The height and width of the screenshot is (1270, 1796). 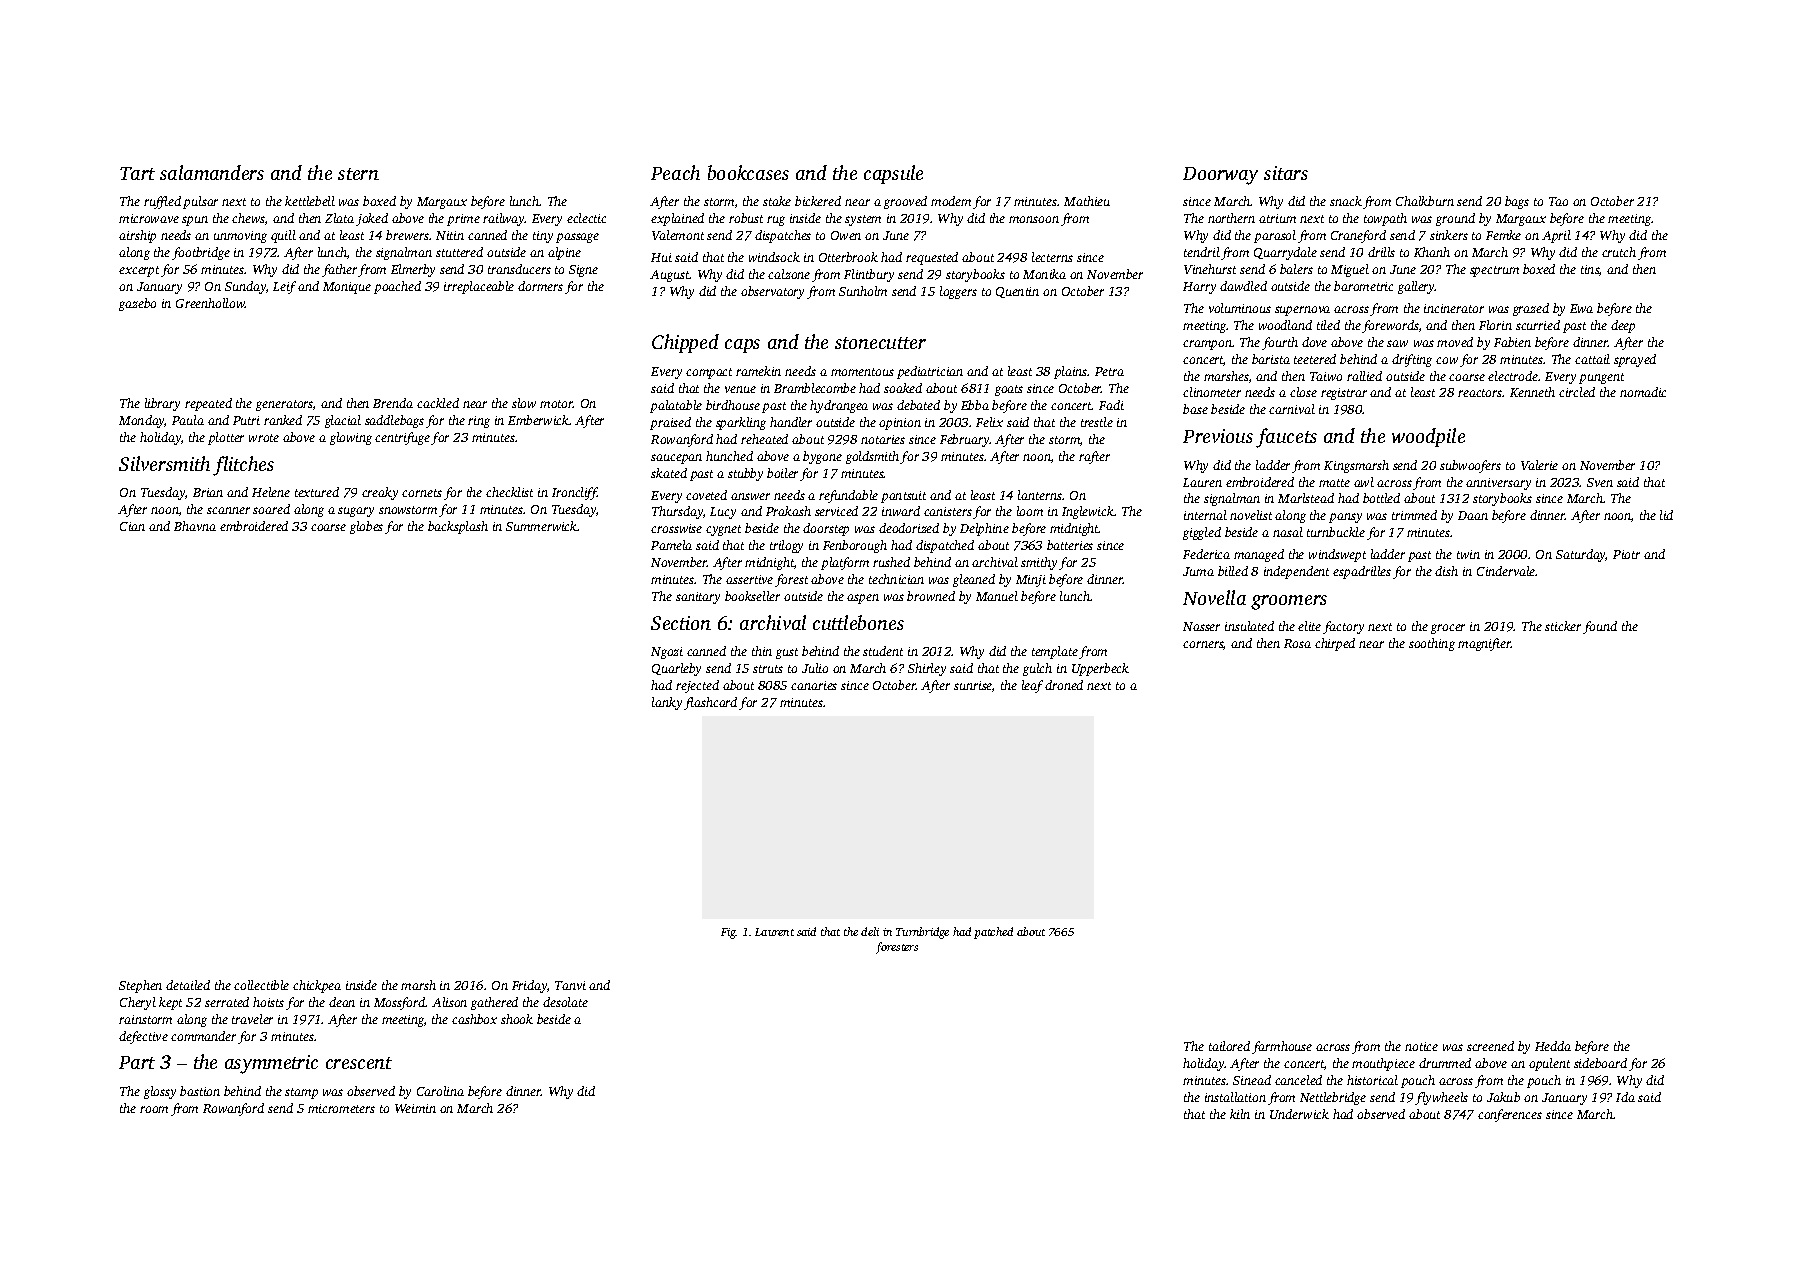 What do you see at coordinates (710, 703) in the screenshot?
I see `flashcard` at bounding box center [710, 703].
